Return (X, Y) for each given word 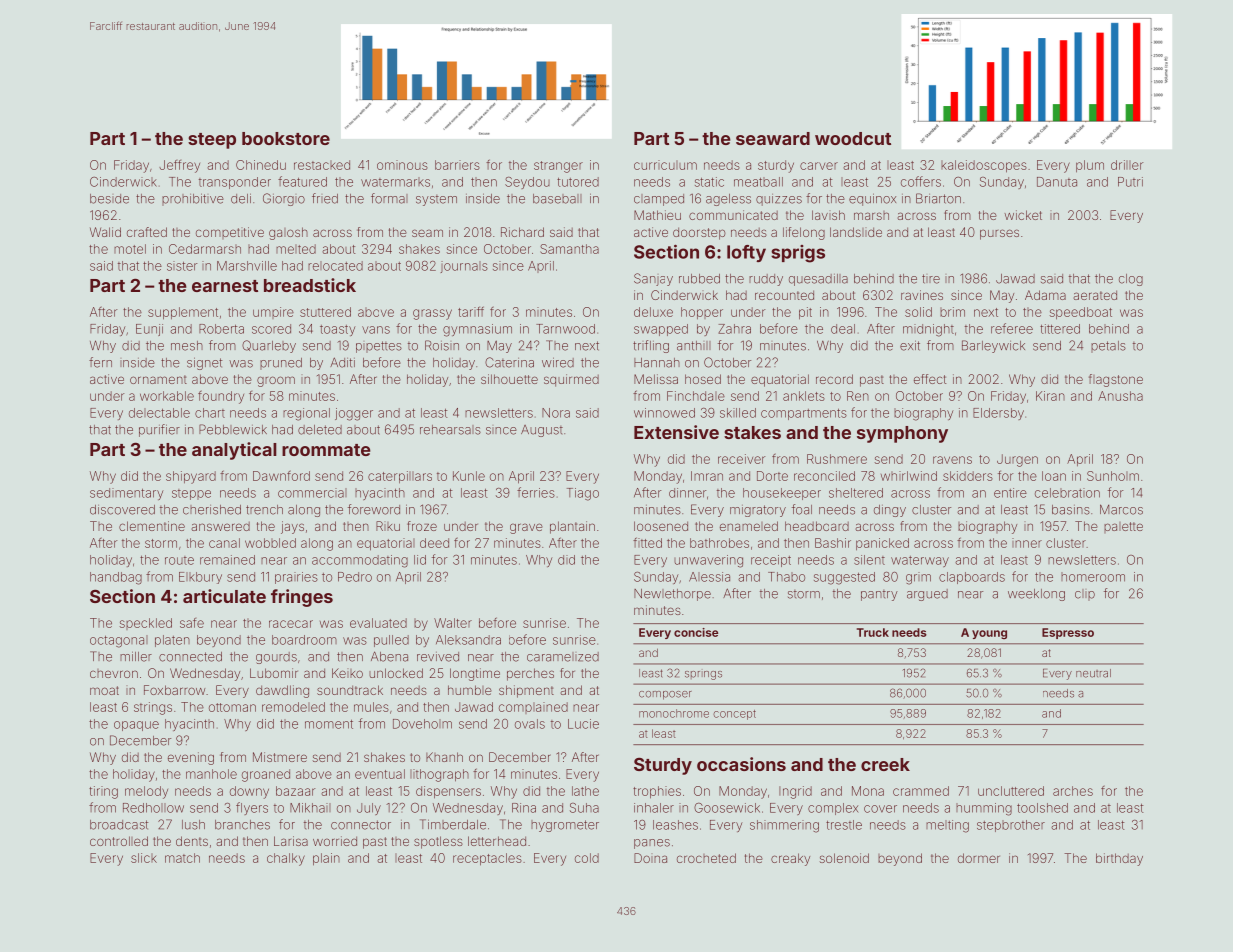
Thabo (786, 577)
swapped (661, 330)
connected (190, 657)
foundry (221, 397)
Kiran (1050, 396)
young (989, 634)
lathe (585, 791)
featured (302, 181)
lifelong (804, 233)
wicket (1023, 215)
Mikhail (310, 808)
